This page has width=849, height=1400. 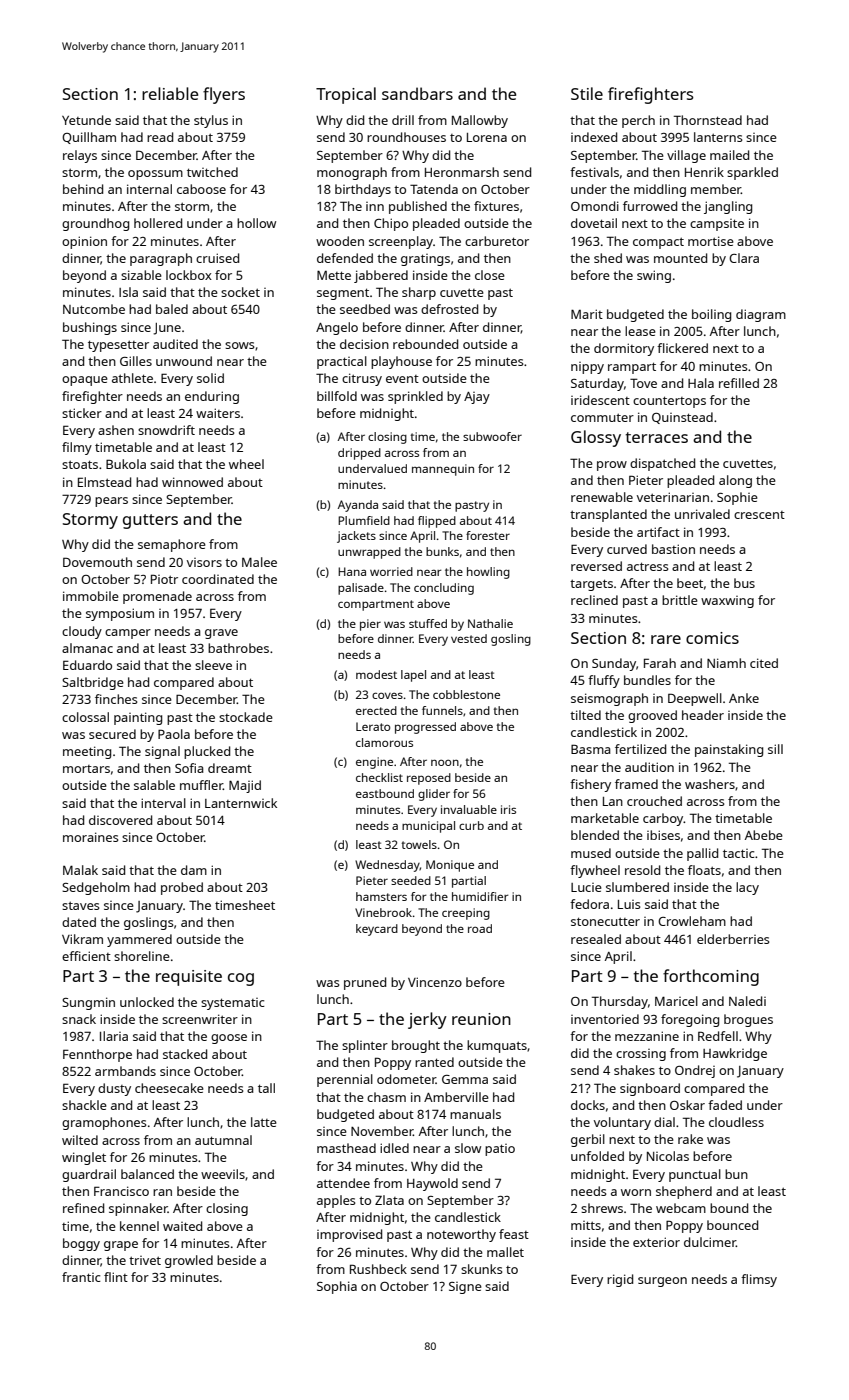 I want to click on erected, so click(x=376, y=710).
